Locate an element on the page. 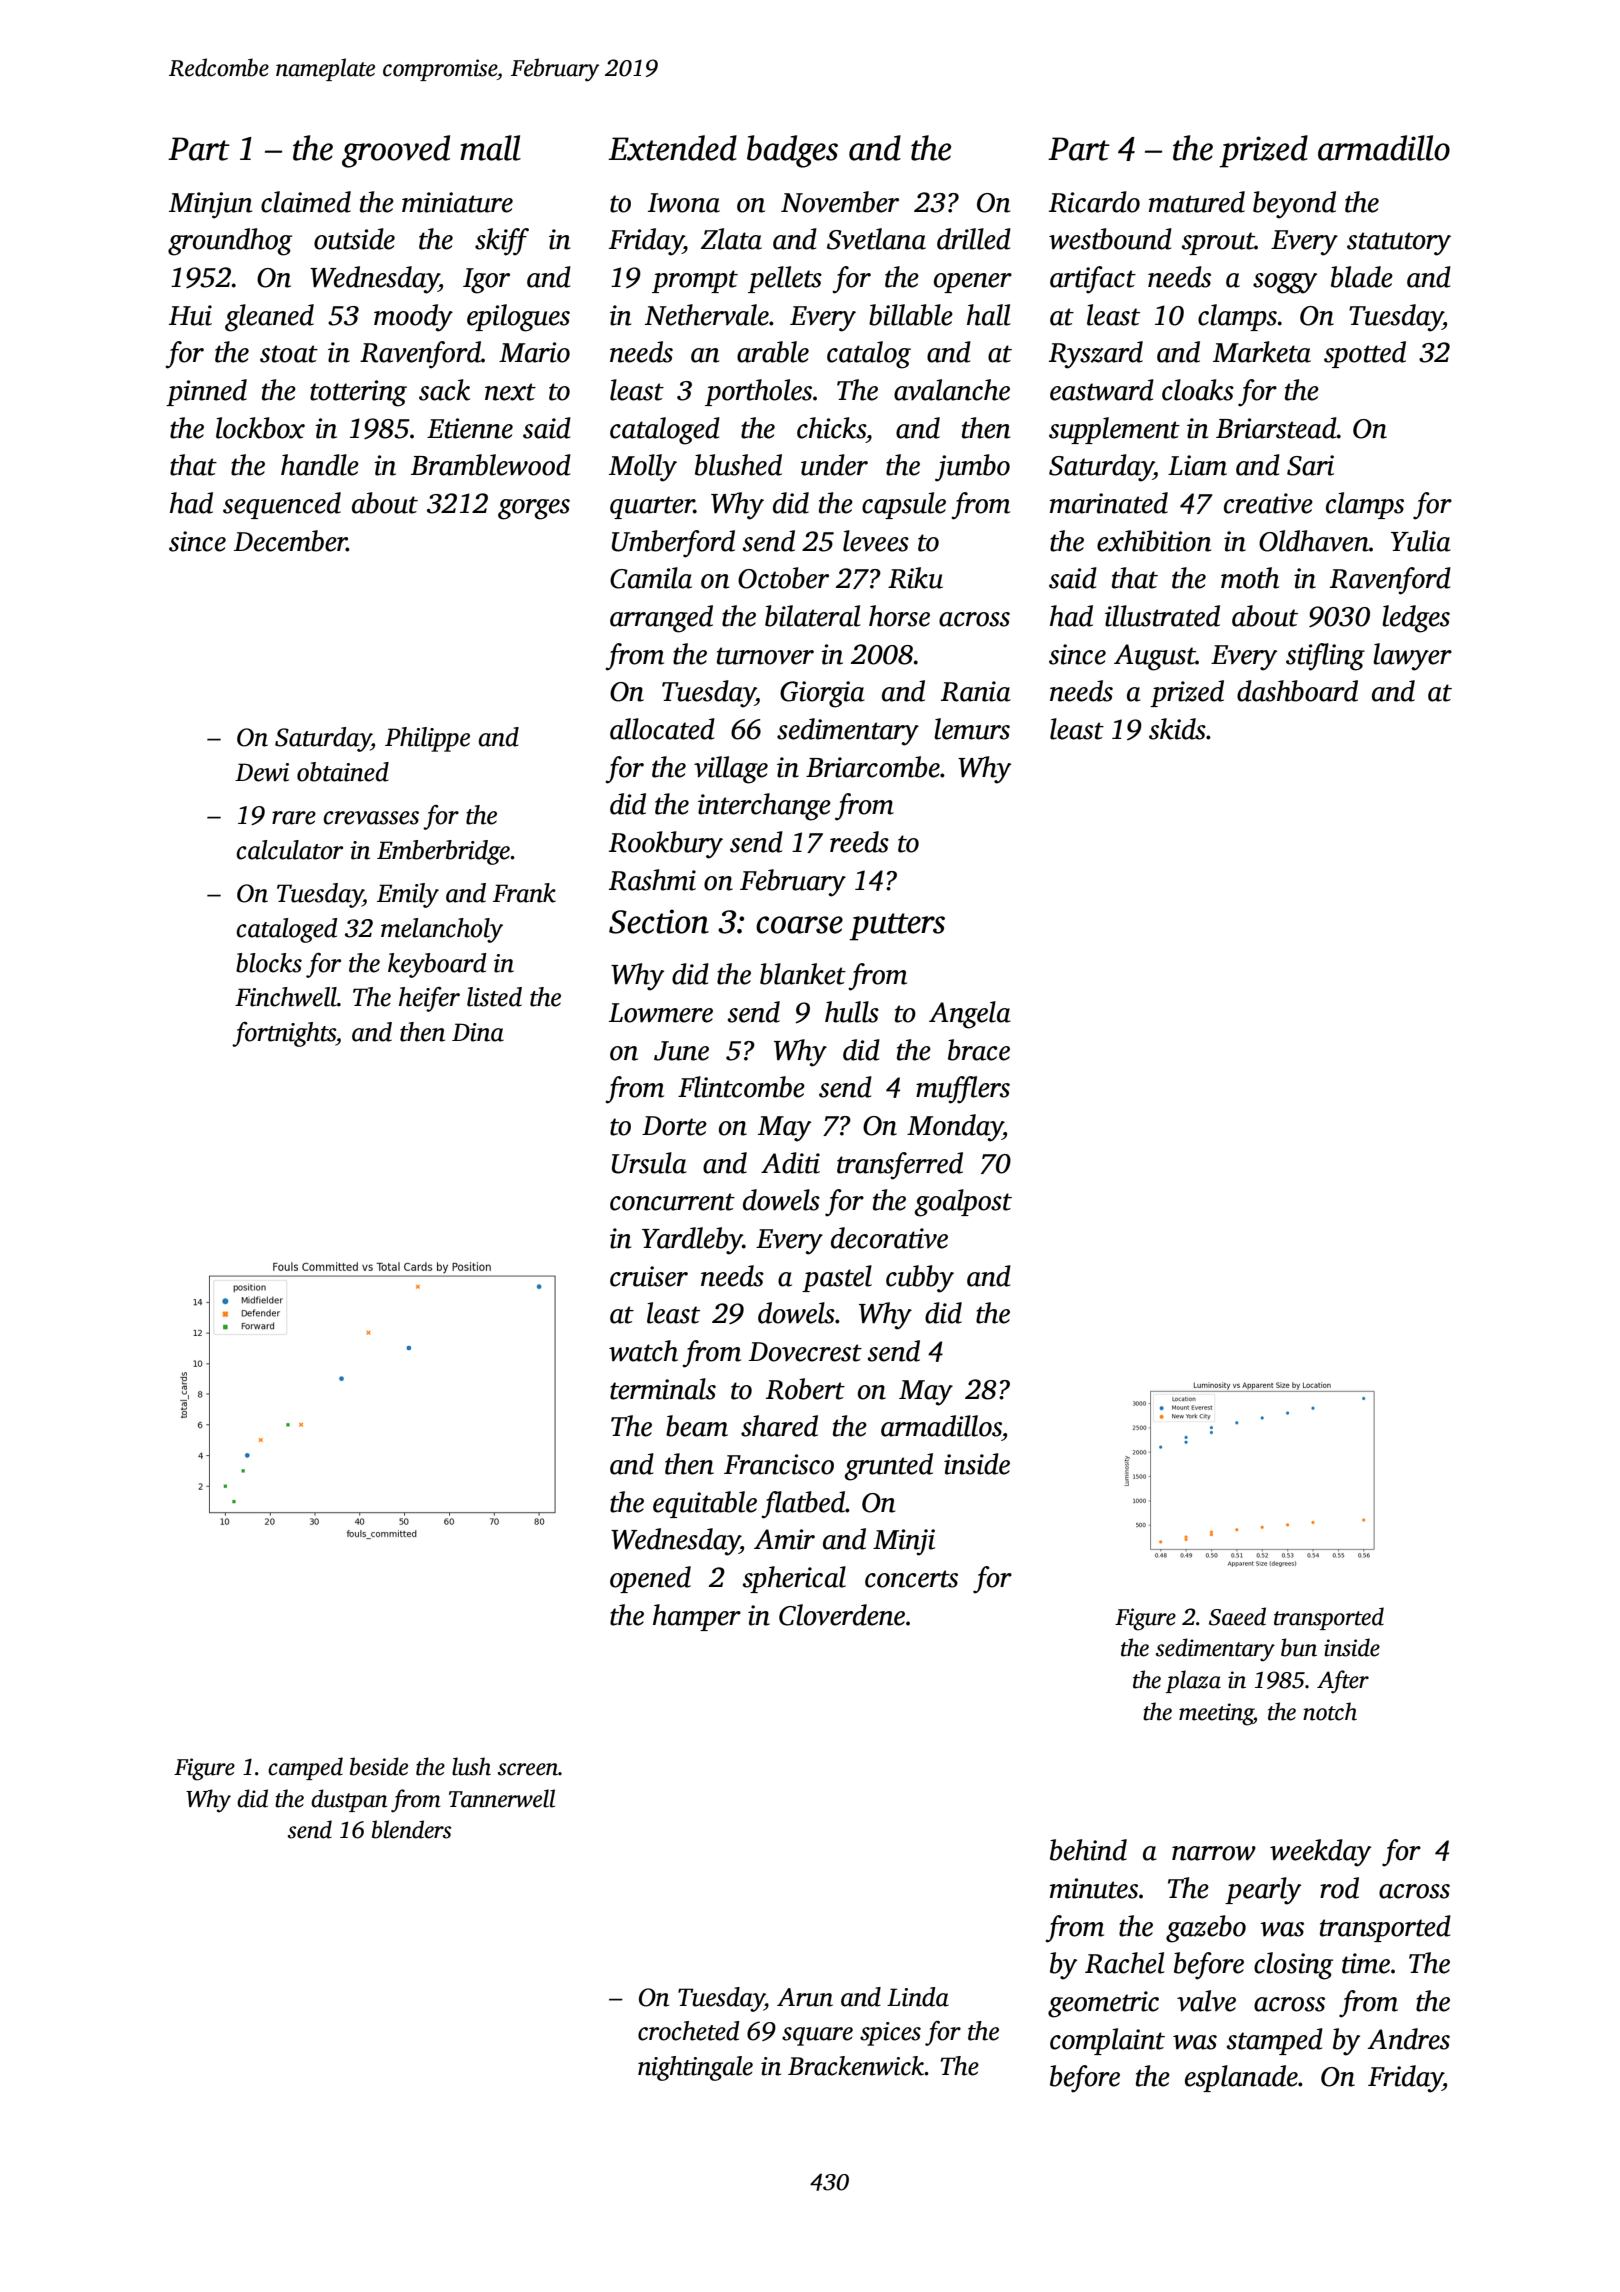  levees is located at coordinates (876, 541).
